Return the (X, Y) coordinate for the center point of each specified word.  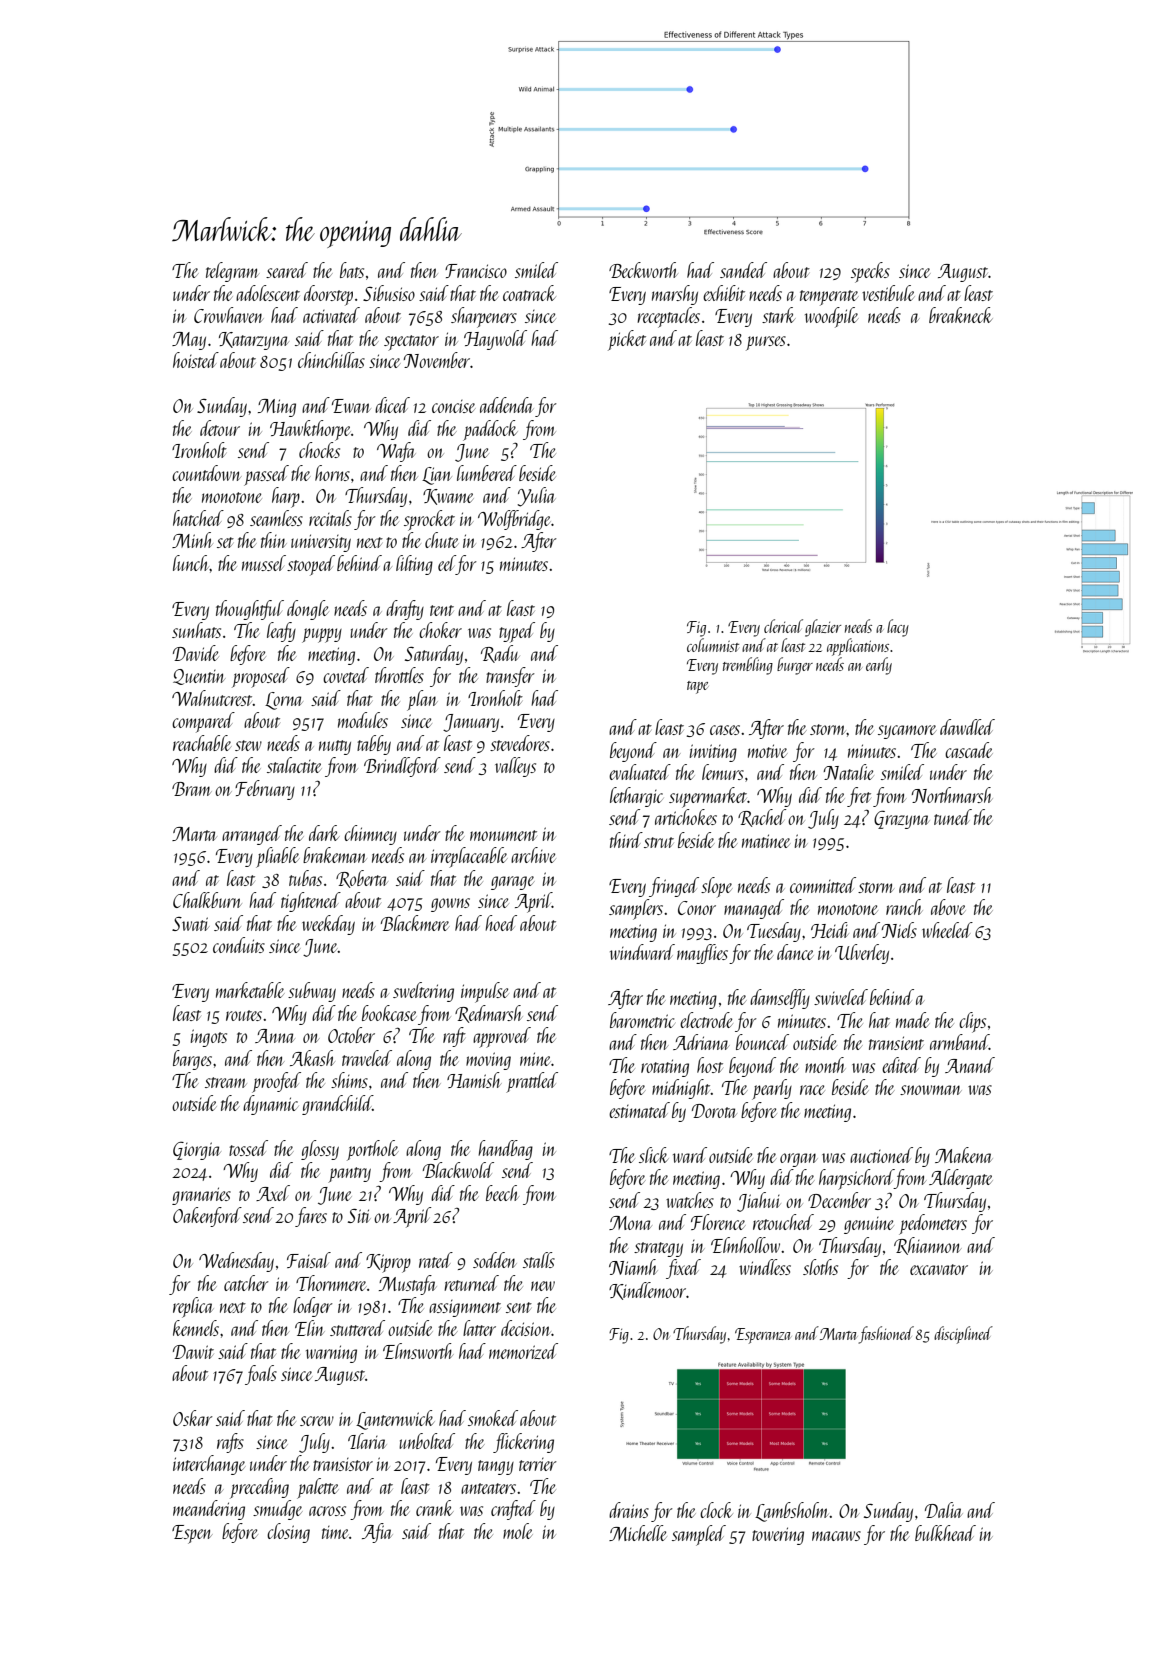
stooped (311, 565)
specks (870, 272)
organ (799, 1160)
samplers (636, 909)
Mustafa (408, 1285)
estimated (639, 1110)
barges (192, 1060)
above (948, 907)
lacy (898, 628)
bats (352, 270)
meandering (209, 1510)
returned (471, 1283)
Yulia (536, 497)
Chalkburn (207, 900)
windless (765, 1267)
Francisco (476, 271)
